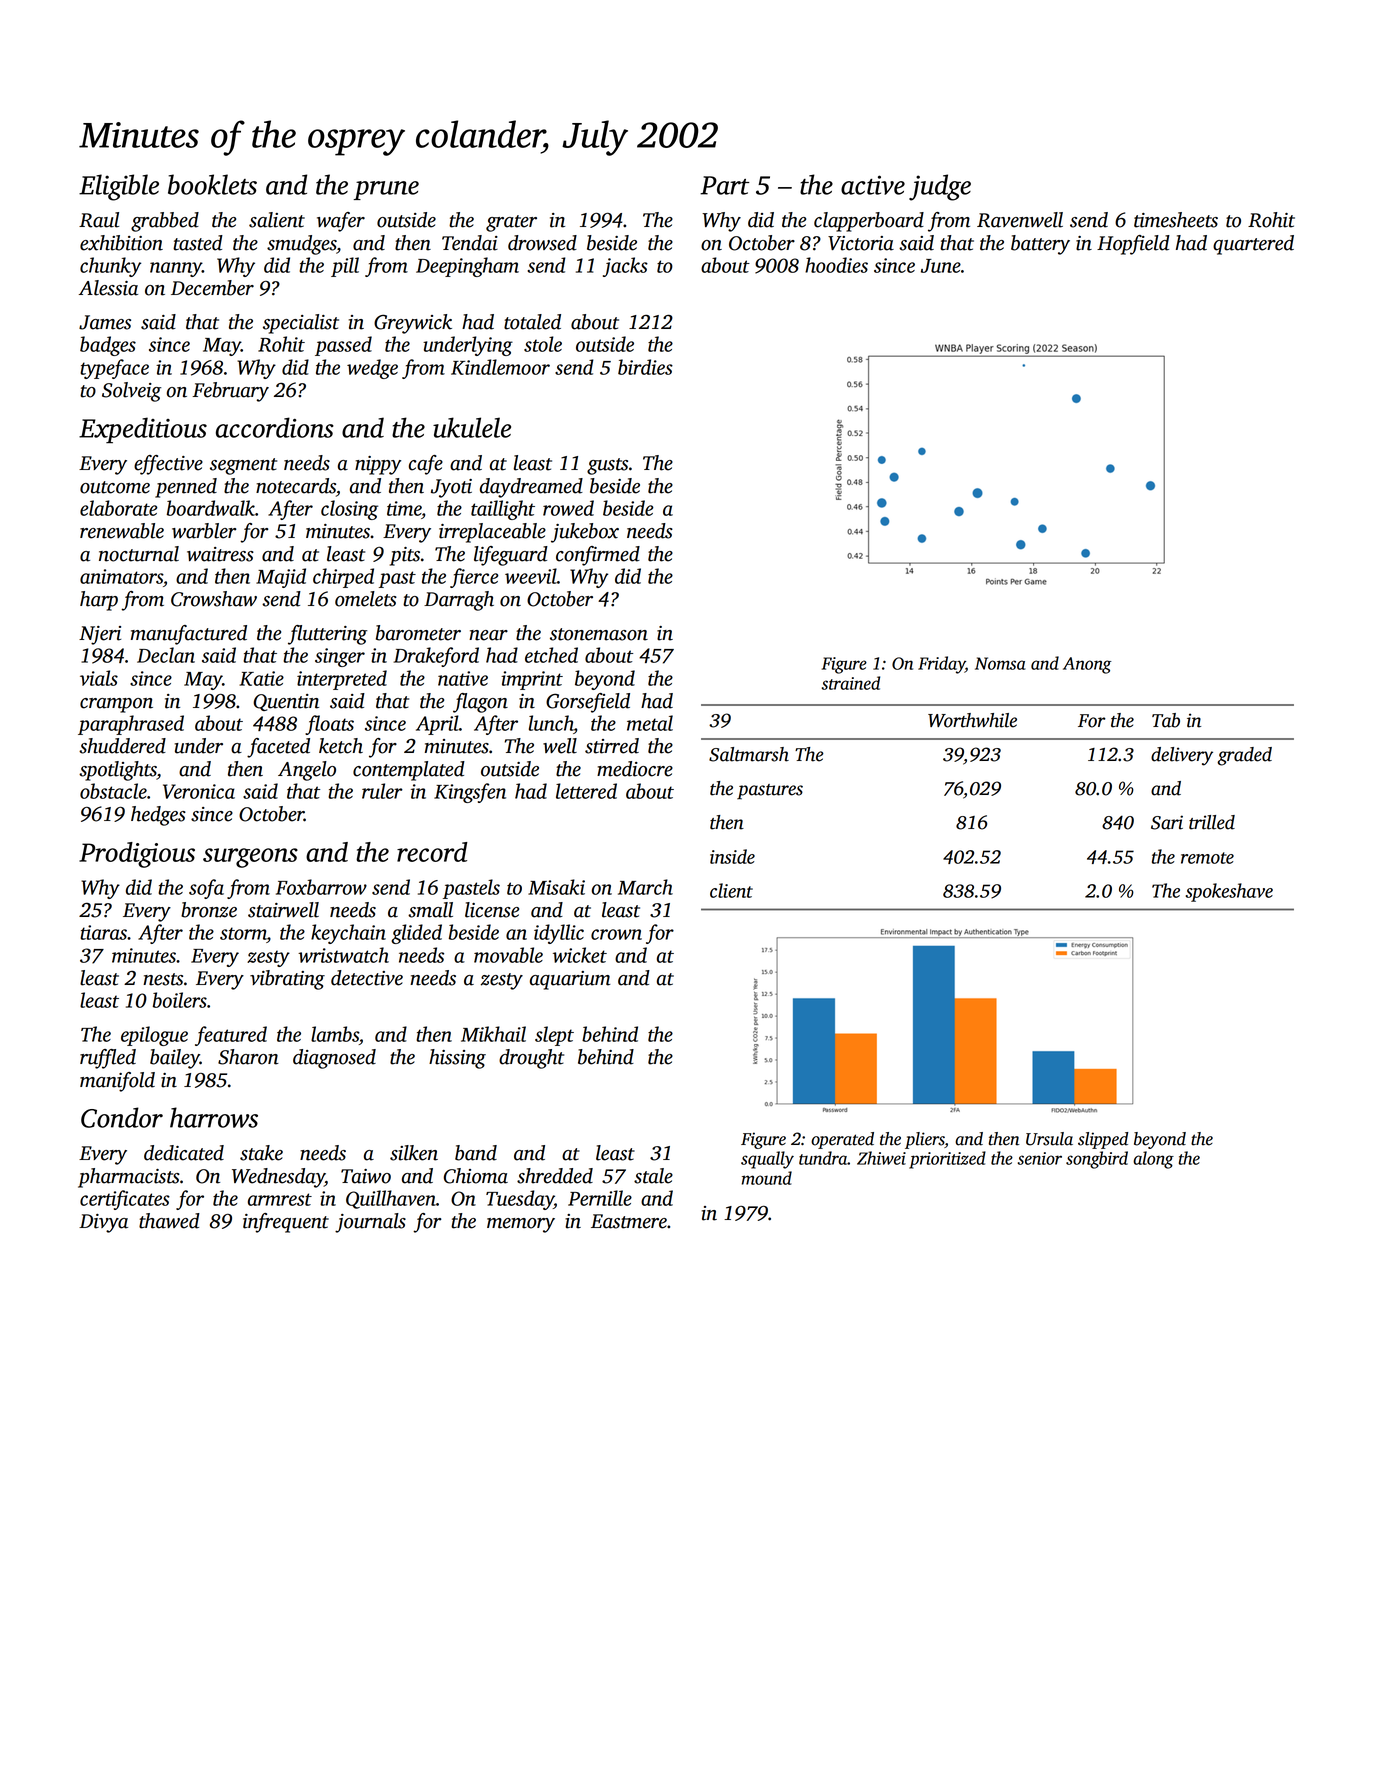 Image resolution: width=1374 pixels, height=1779 pixels. I want to click on warbler, so click(204, 531).
